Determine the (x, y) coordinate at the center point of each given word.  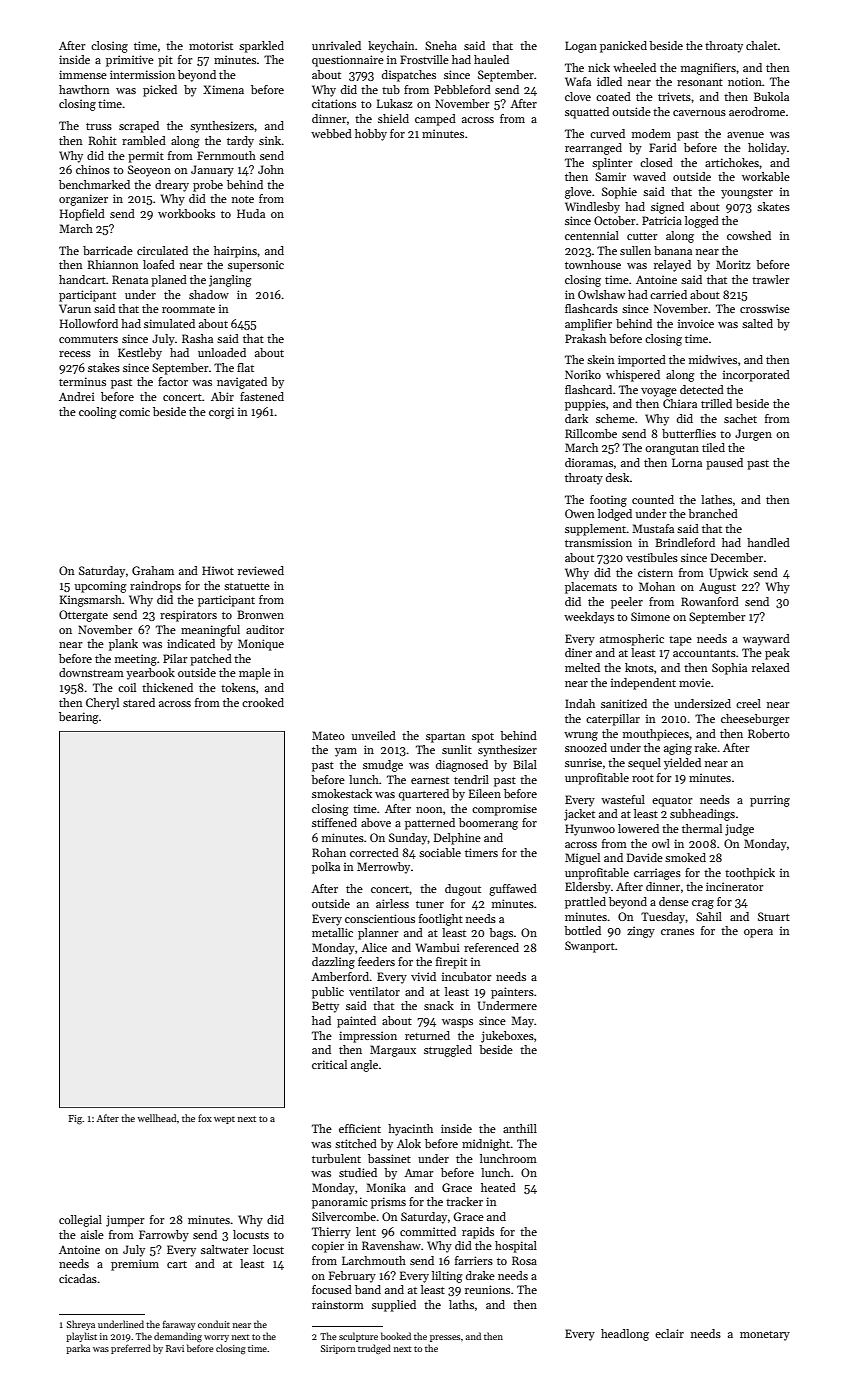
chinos (93, 169)
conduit (214, 1324)
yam (346, 752)
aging (678, 749)
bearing (78, 718)
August (717, 588)
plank (123, 645)
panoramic (340, 1203)
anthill (520, 1128)
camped (435, 120)
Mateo (328, 735)
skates (773, 206)
